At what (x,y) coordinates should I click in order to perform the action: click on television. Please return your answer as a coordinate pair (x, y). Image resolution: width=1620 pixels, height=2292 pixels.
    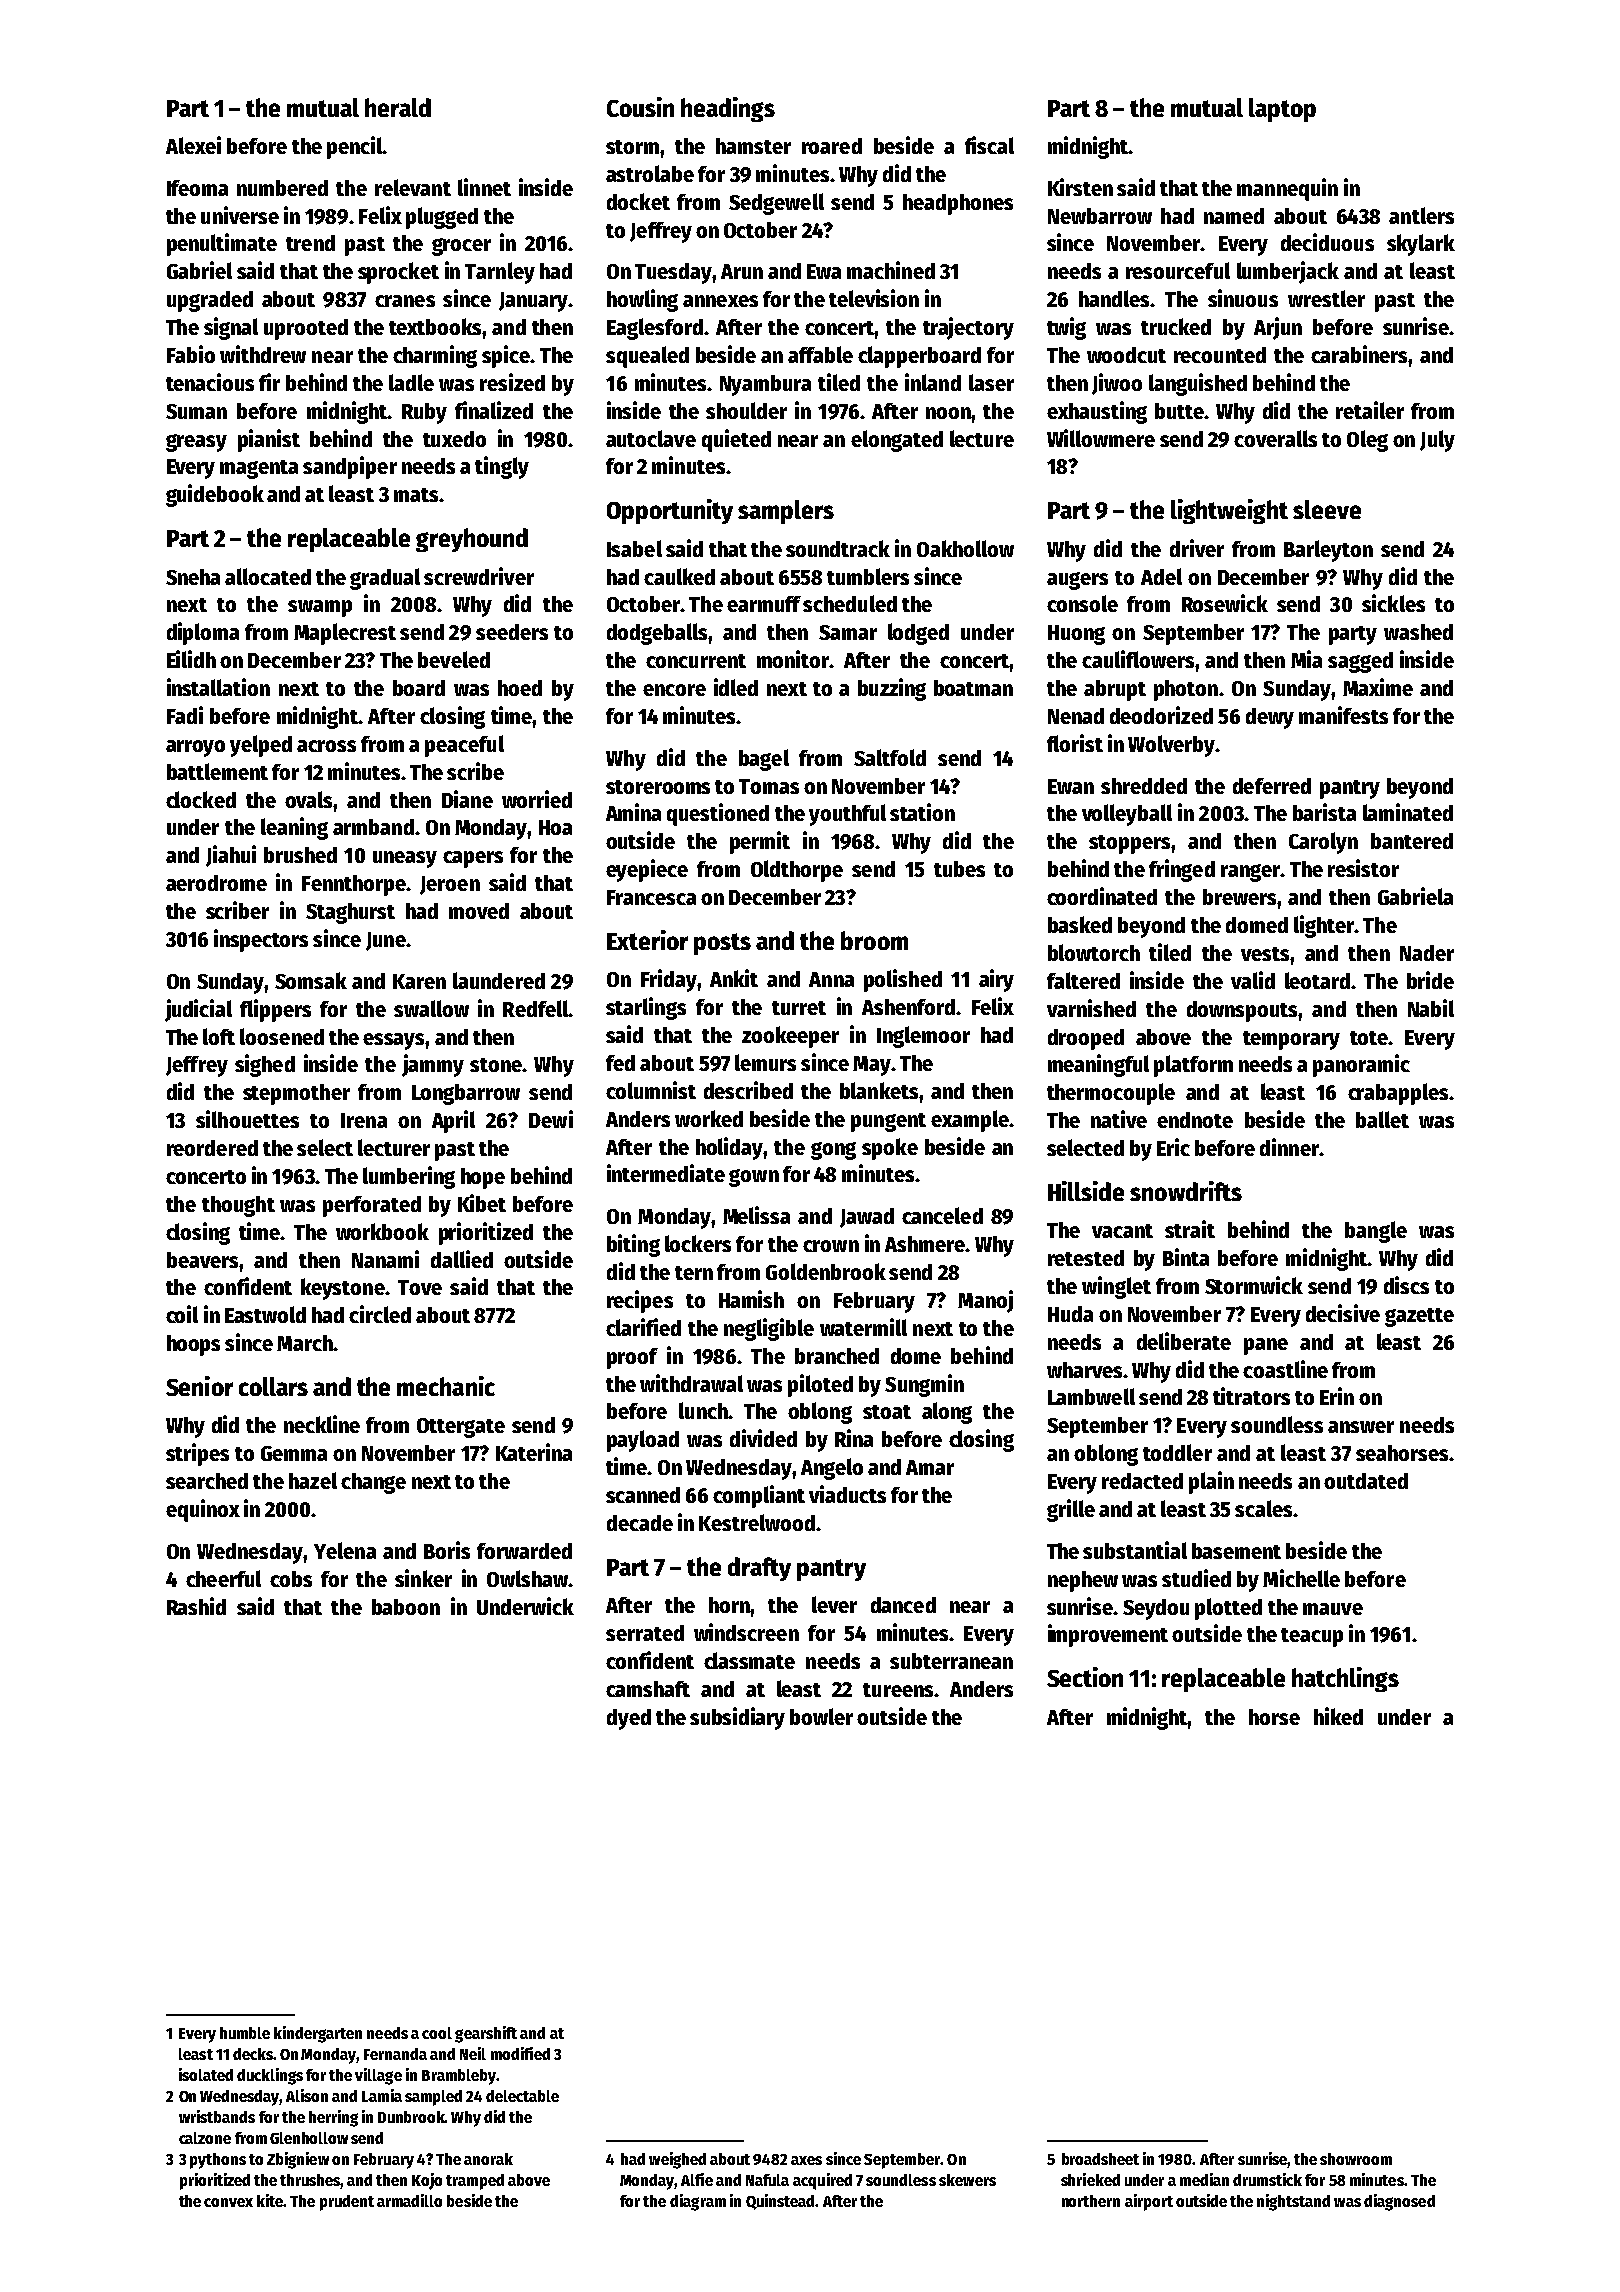
    Looking at the image, I should click on (874, 298).
